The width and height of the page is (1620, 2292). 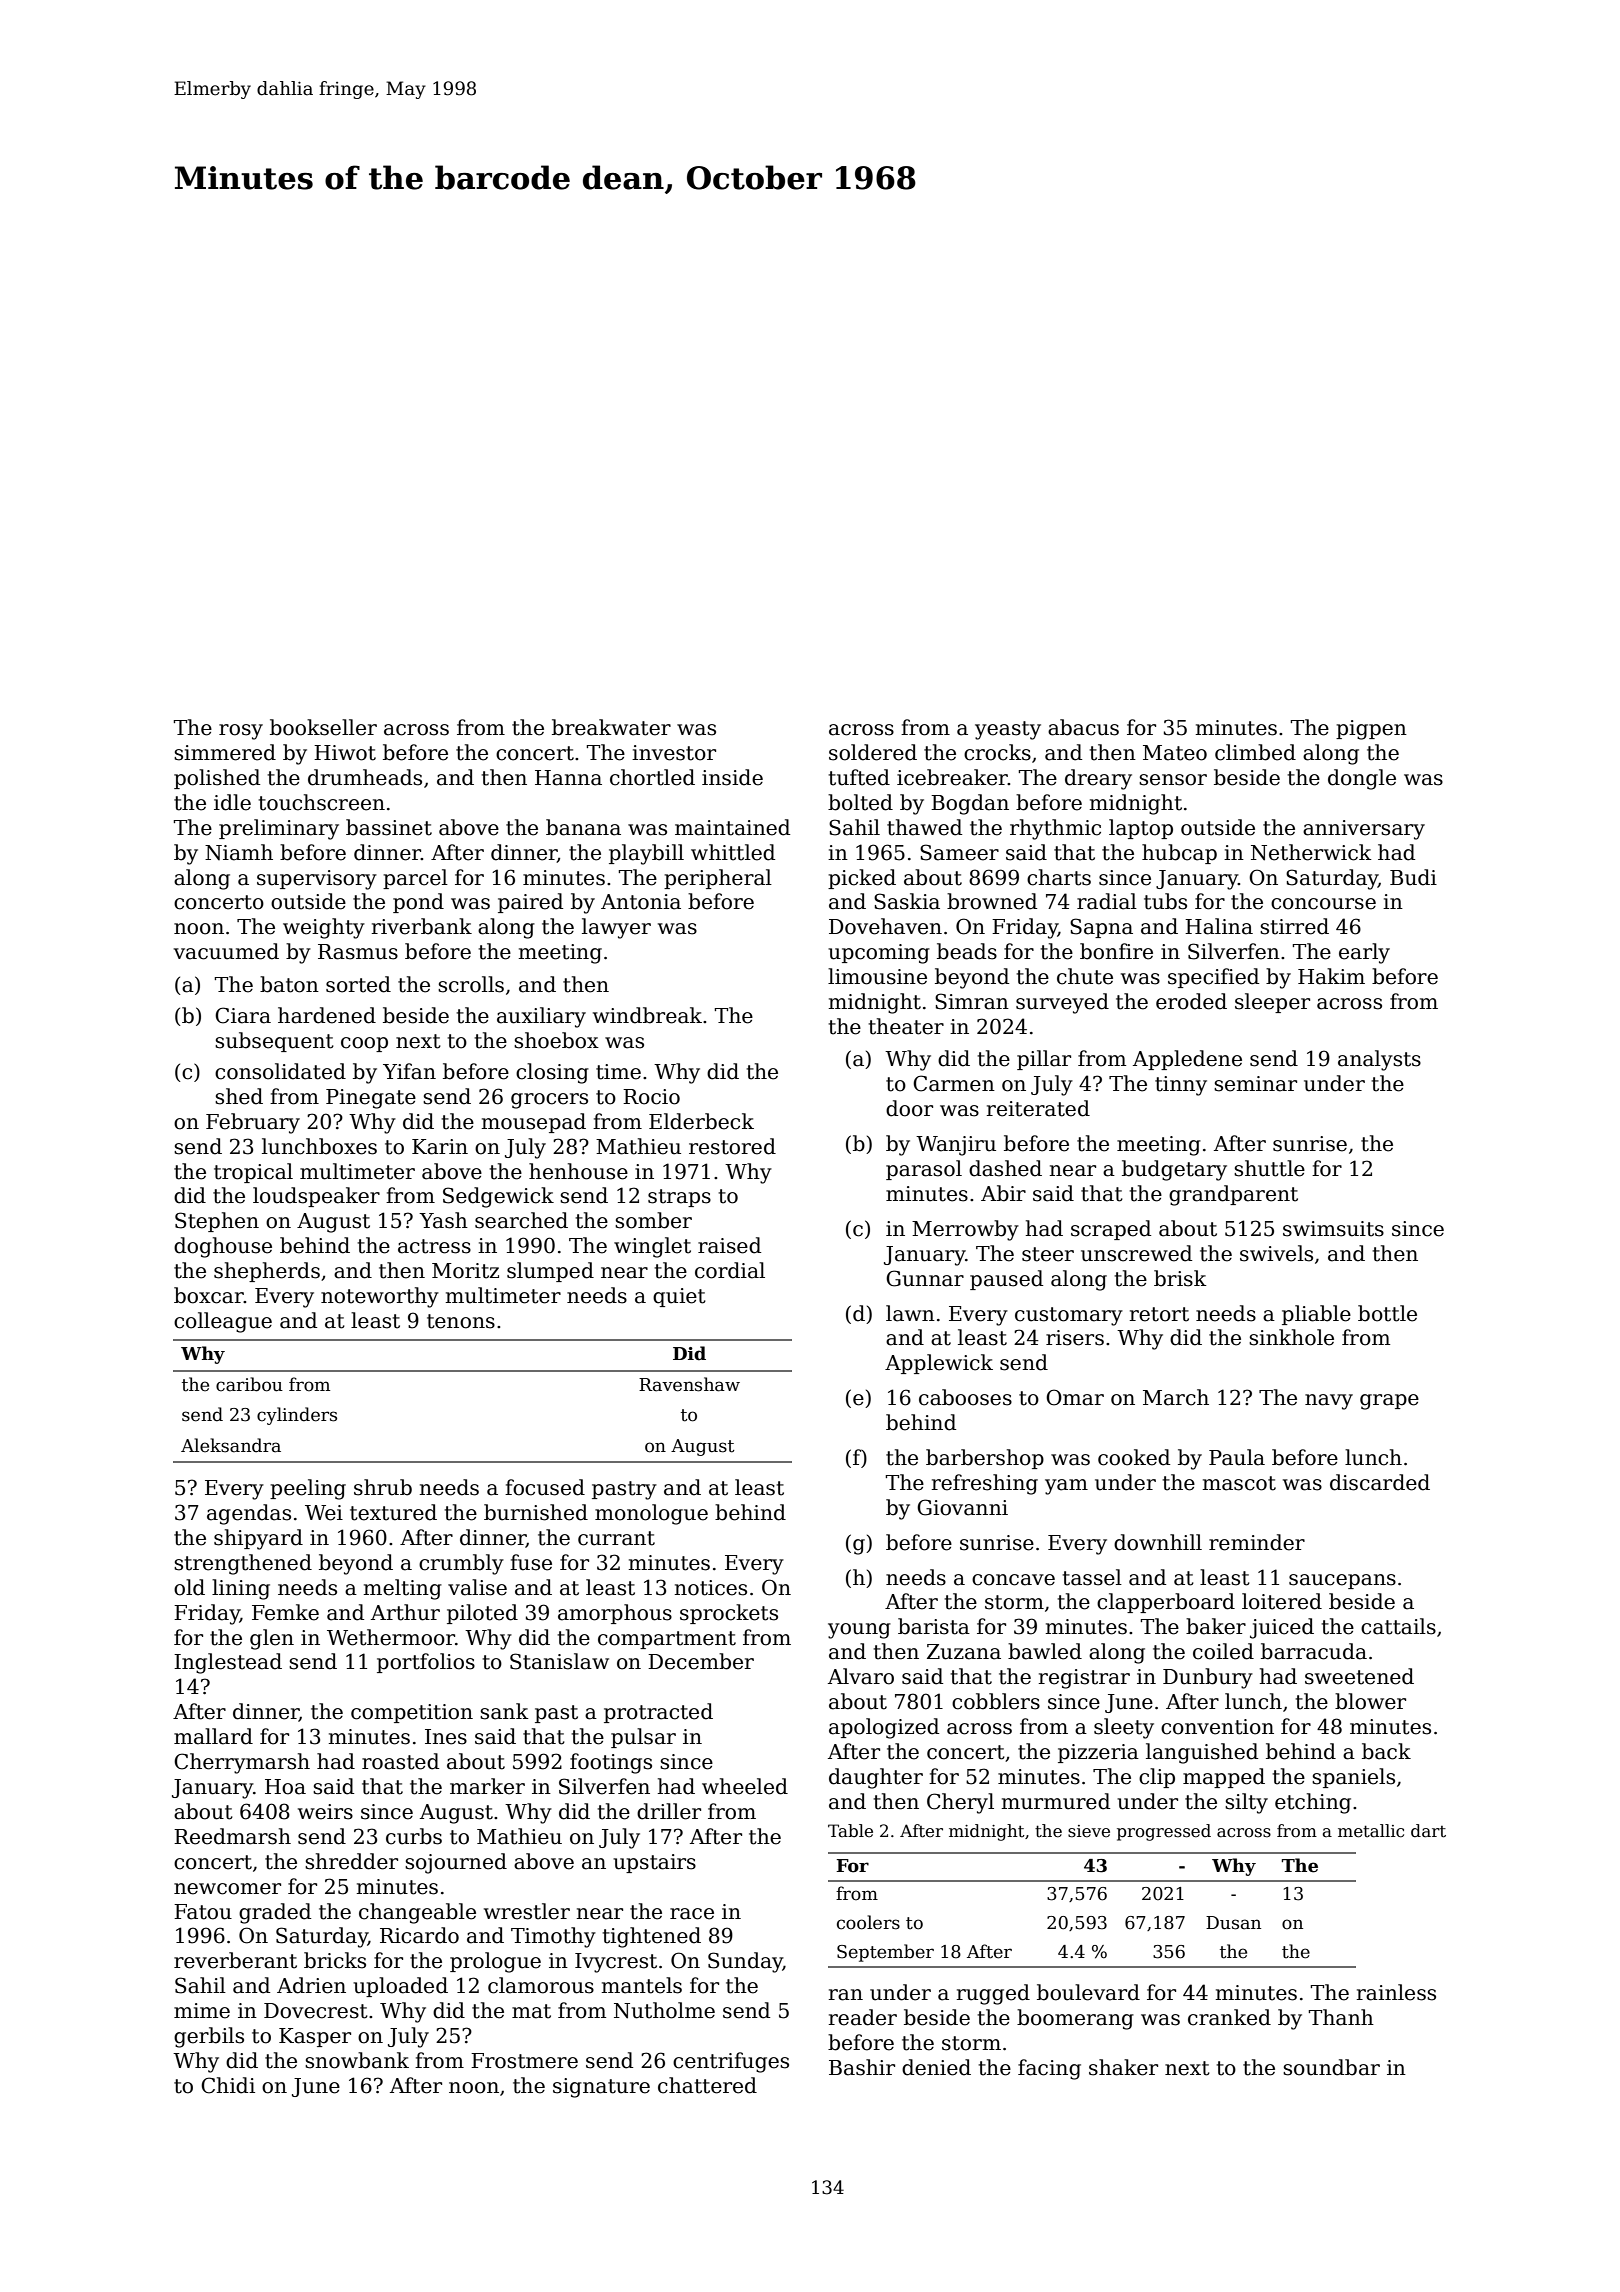 I want to click on caribou, so click(x=249, y=1384).
